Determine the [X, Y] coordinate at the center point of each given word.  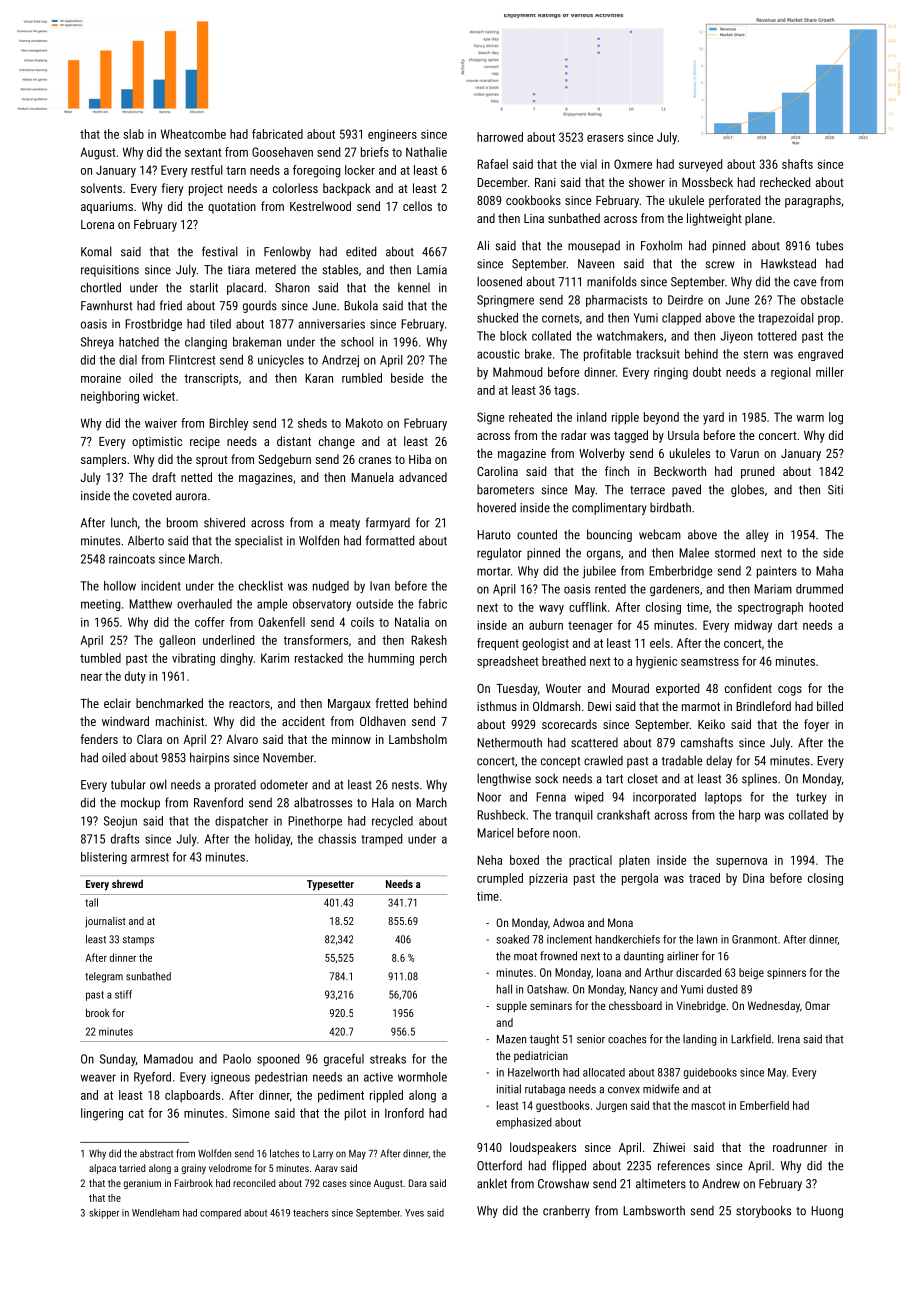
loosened [499, 281]
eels [660, 643]
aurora [191, 497]
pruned [757, 472]
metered [276, 270]
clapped [681, 319]
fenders [99, 739]
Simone [251, 1113]
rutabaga [545, 1090]
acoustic [498, 354]
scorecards [569, 724]
